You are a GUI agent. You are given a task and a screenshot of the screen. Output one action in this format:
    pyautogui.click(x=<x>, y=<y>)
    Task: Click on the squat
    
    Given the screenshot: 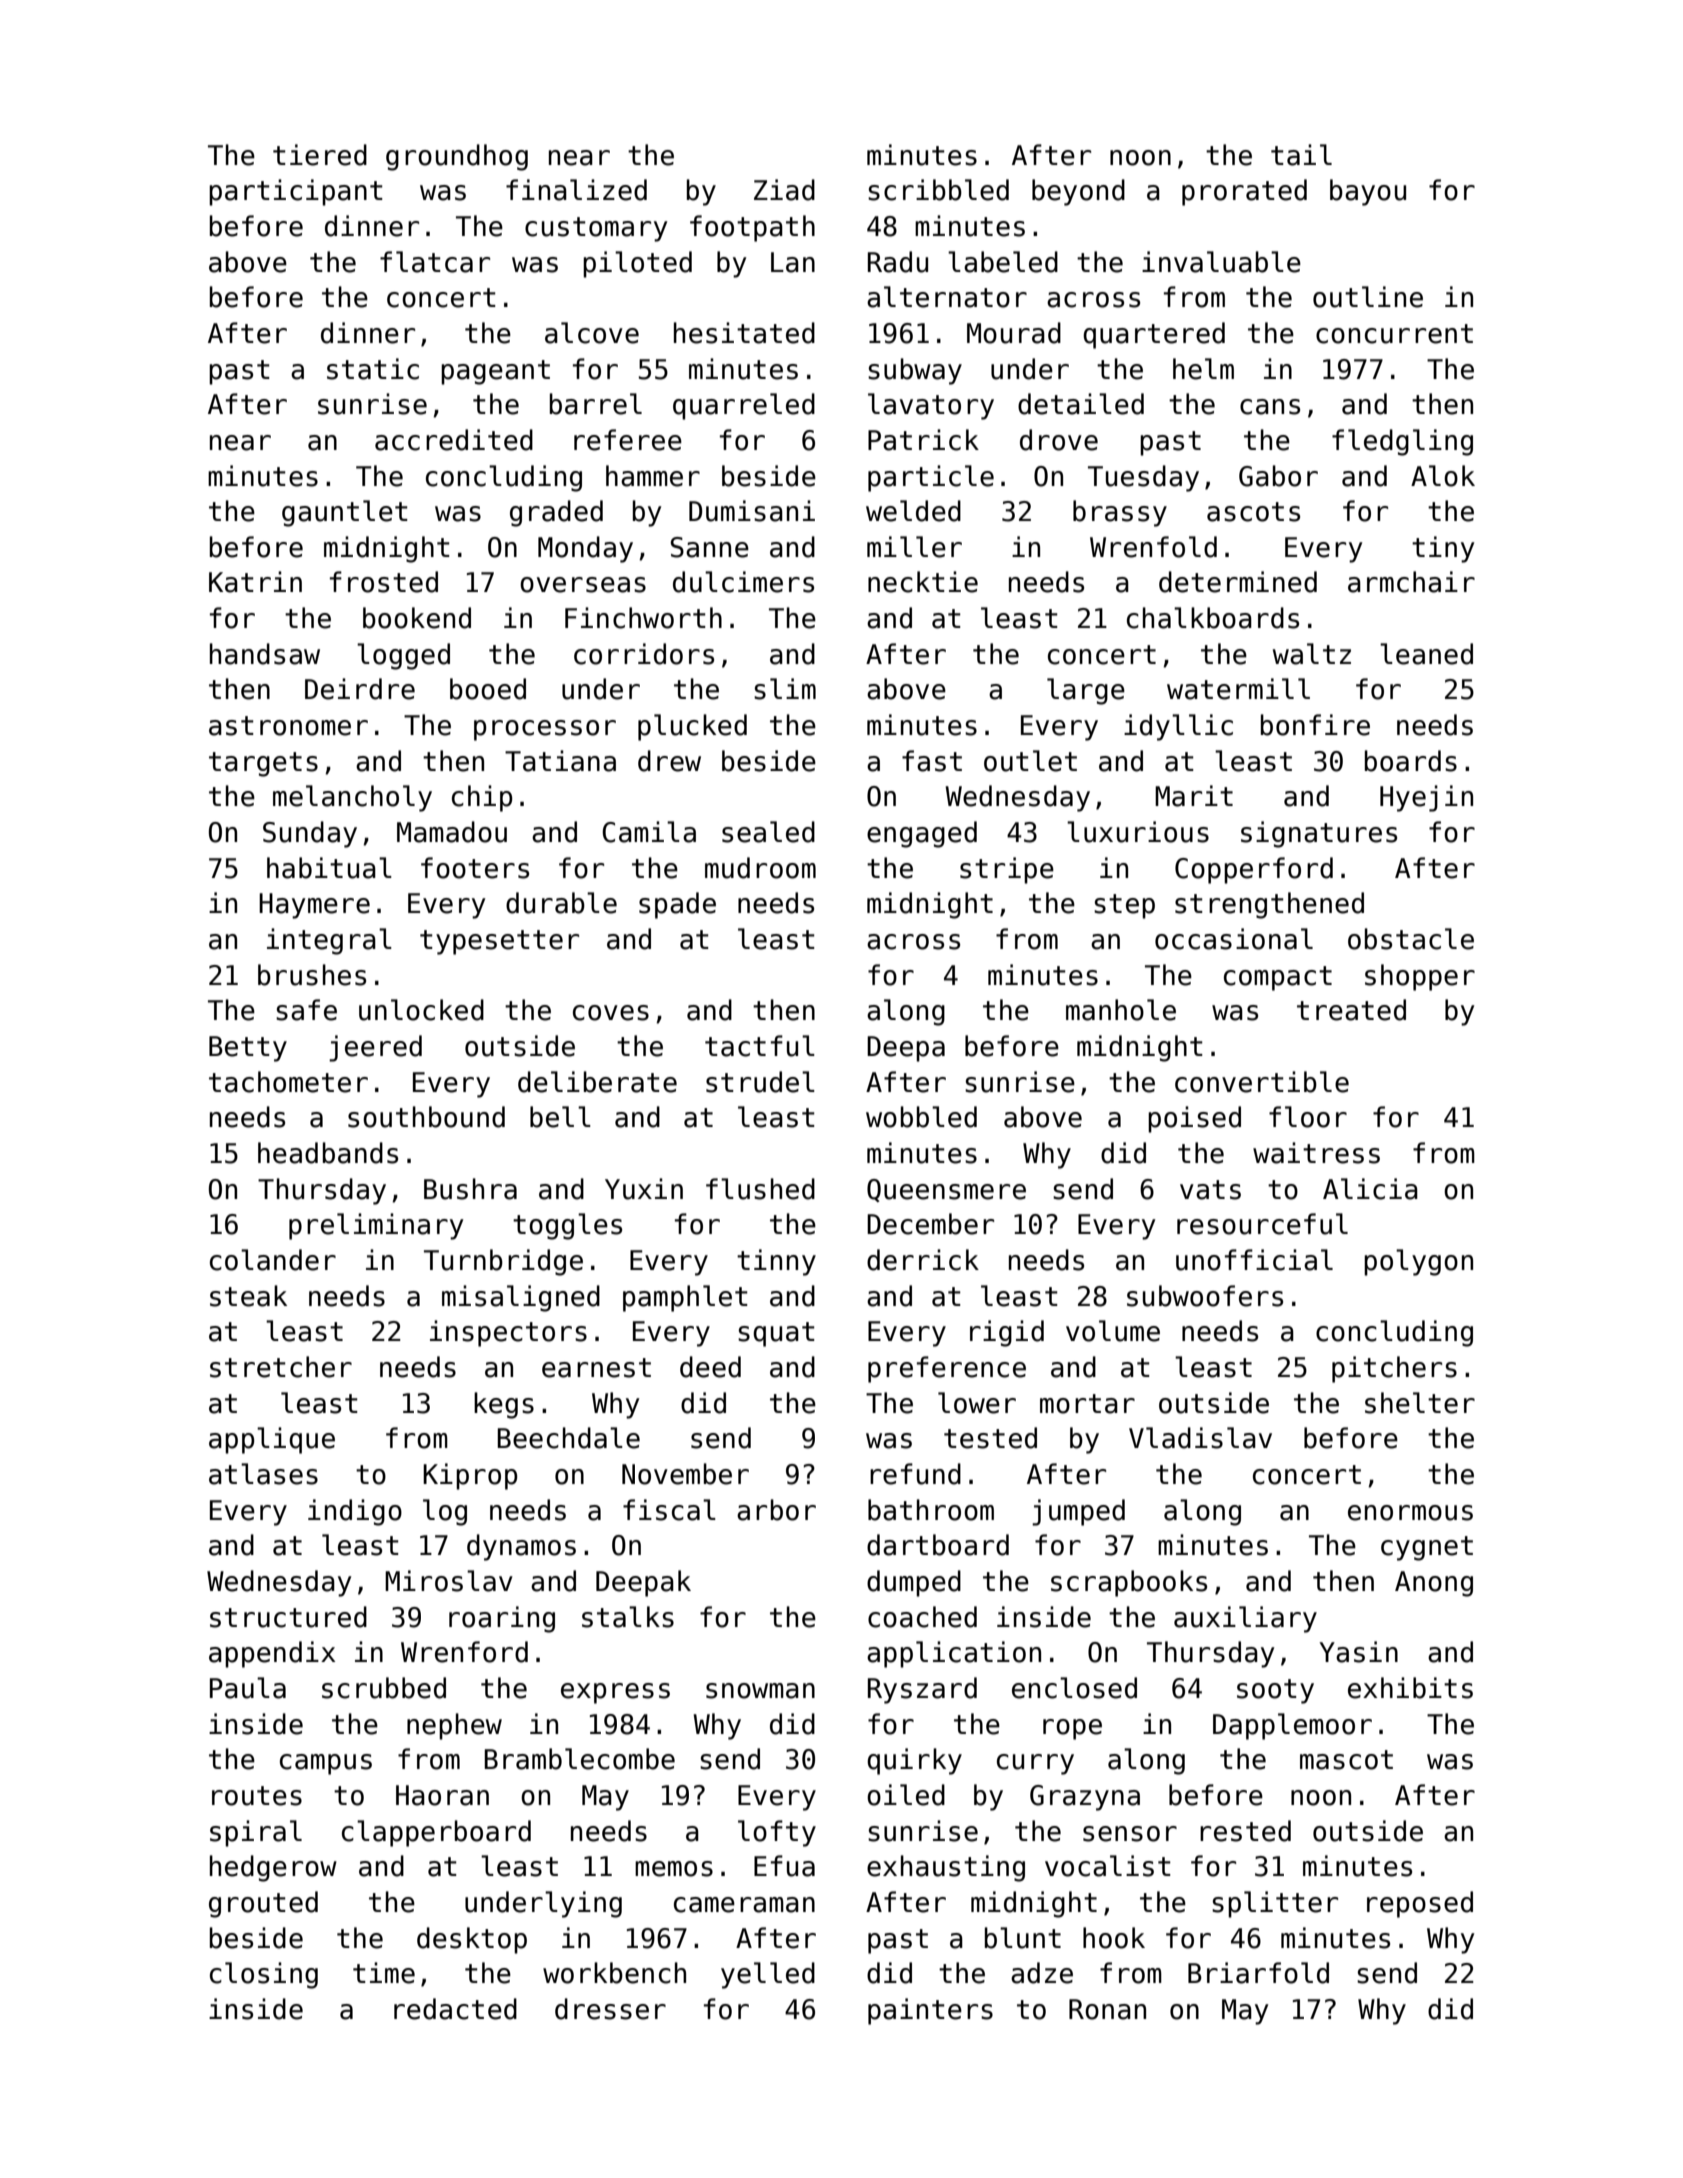 What is the action you would take?
    pyautogui.click(x=776, y=1334)
